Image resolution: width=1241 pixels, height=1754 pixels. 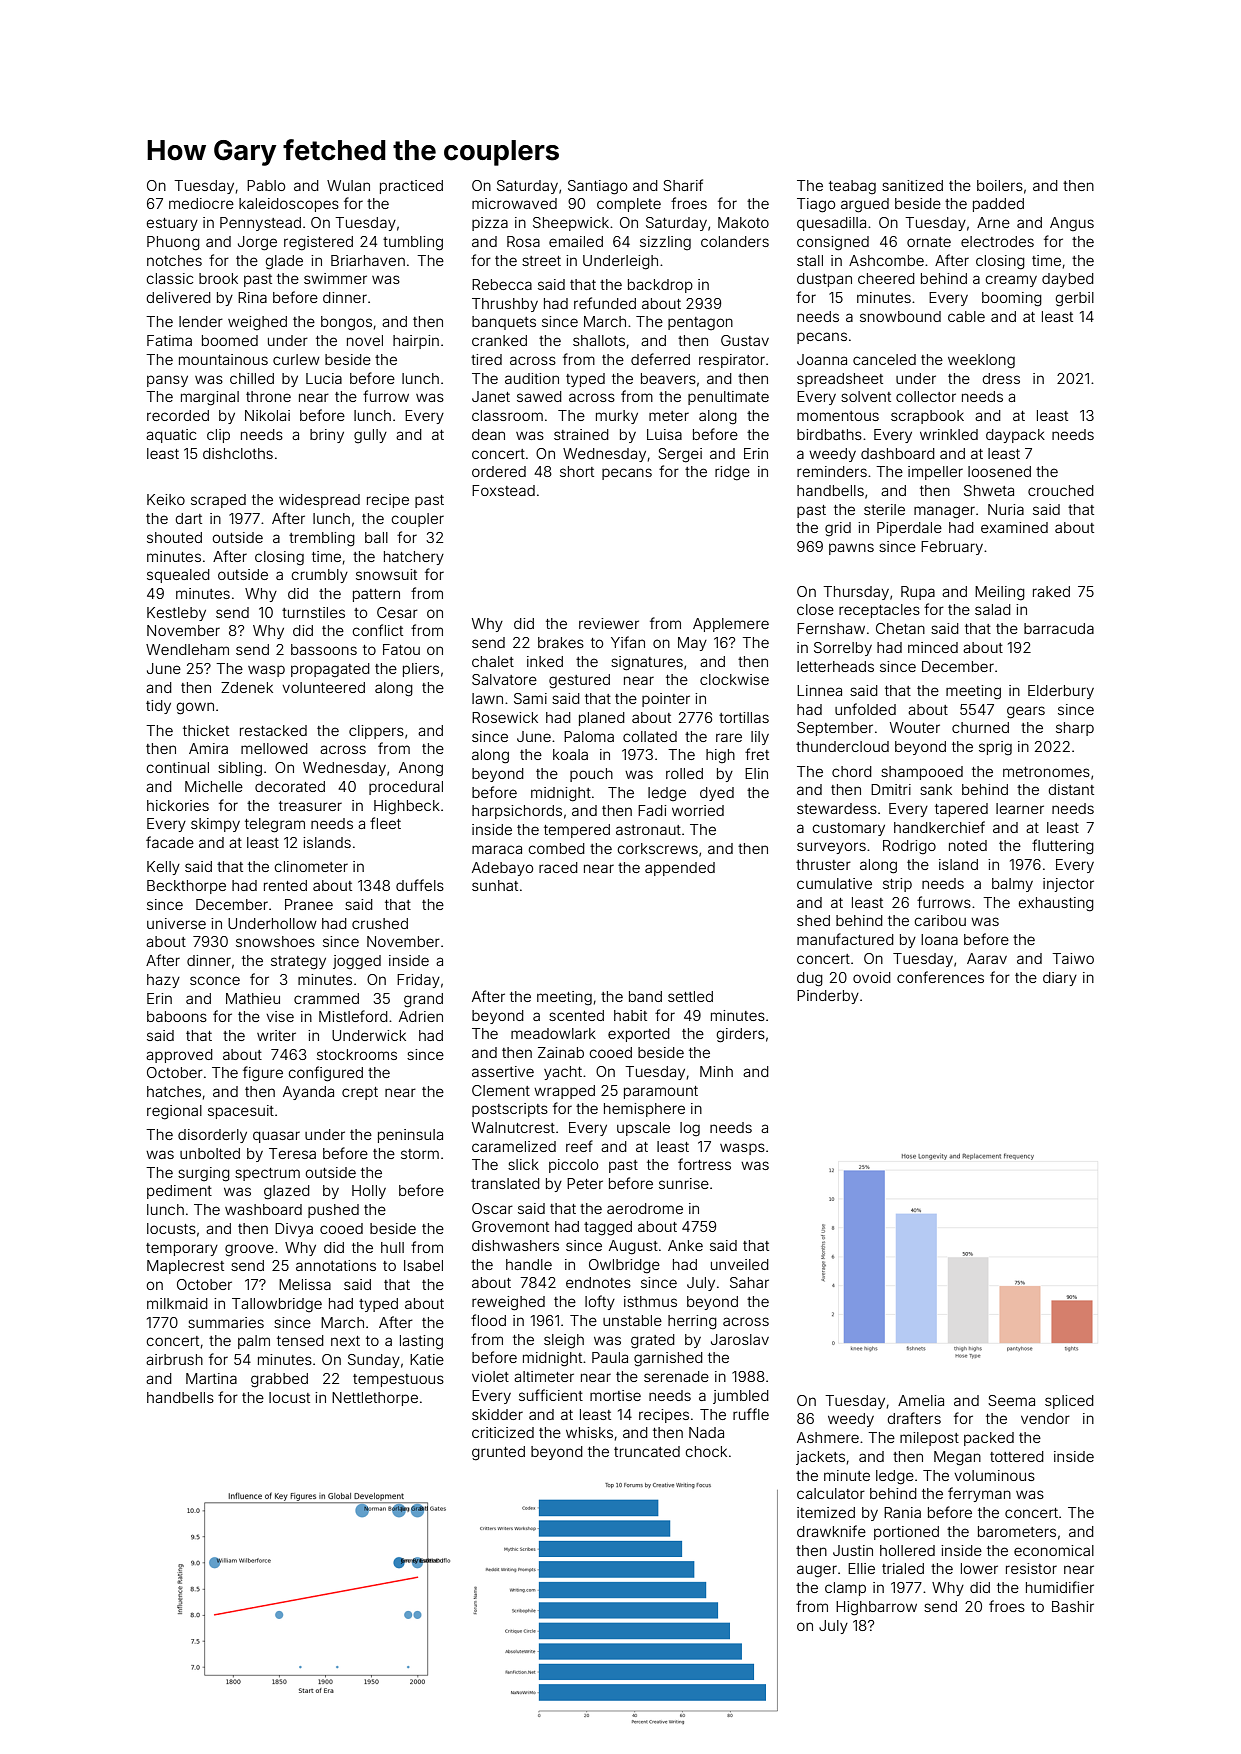 I want to click on emailed, so click(x=576, y=241).
